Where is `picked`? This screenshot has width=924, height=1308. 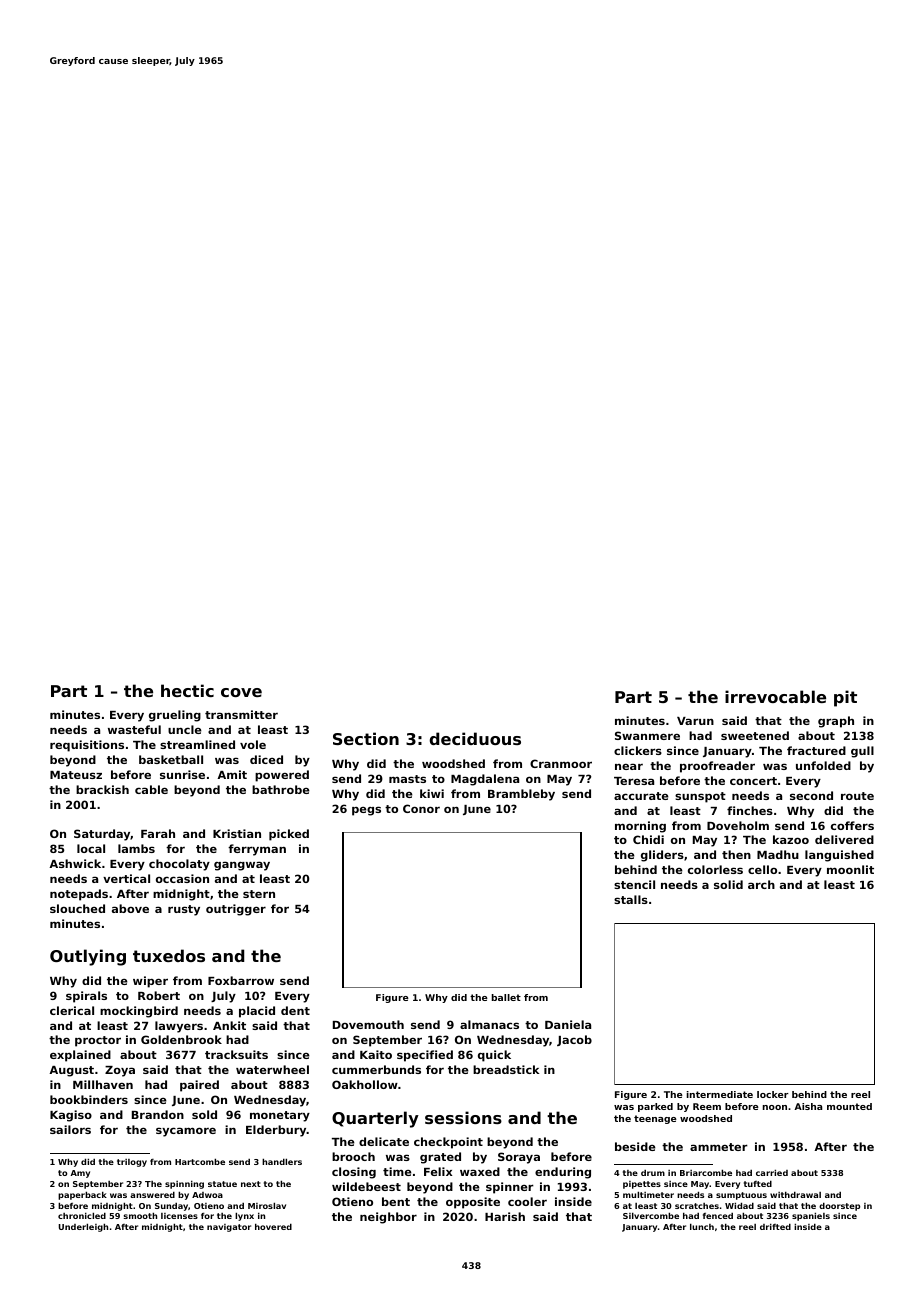
picked is located at coordinates (289, 835).
